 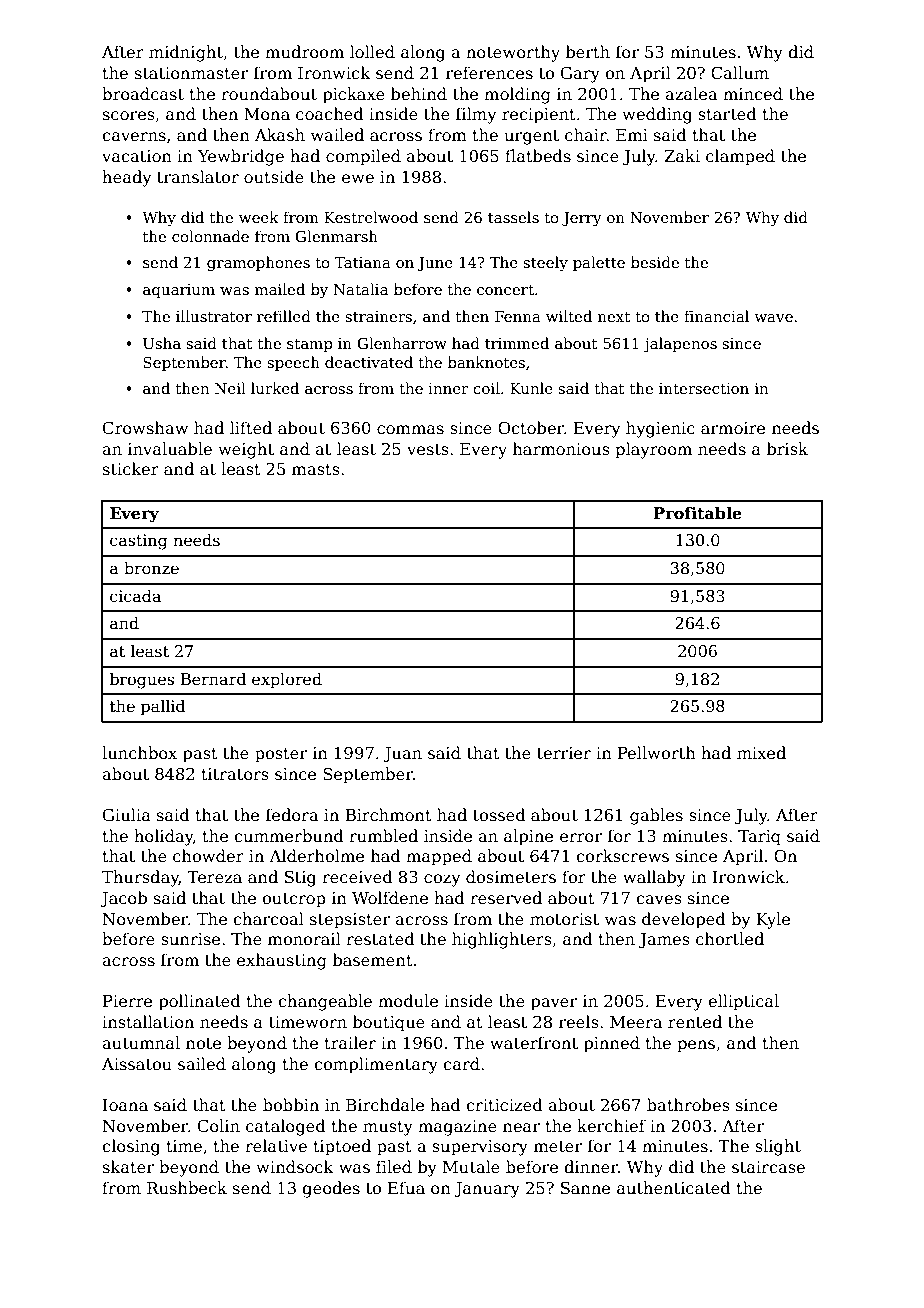 What do you see at coordinates (191, 73) in the page?
I see `stationmaster` at bounding box center [191, 73].
